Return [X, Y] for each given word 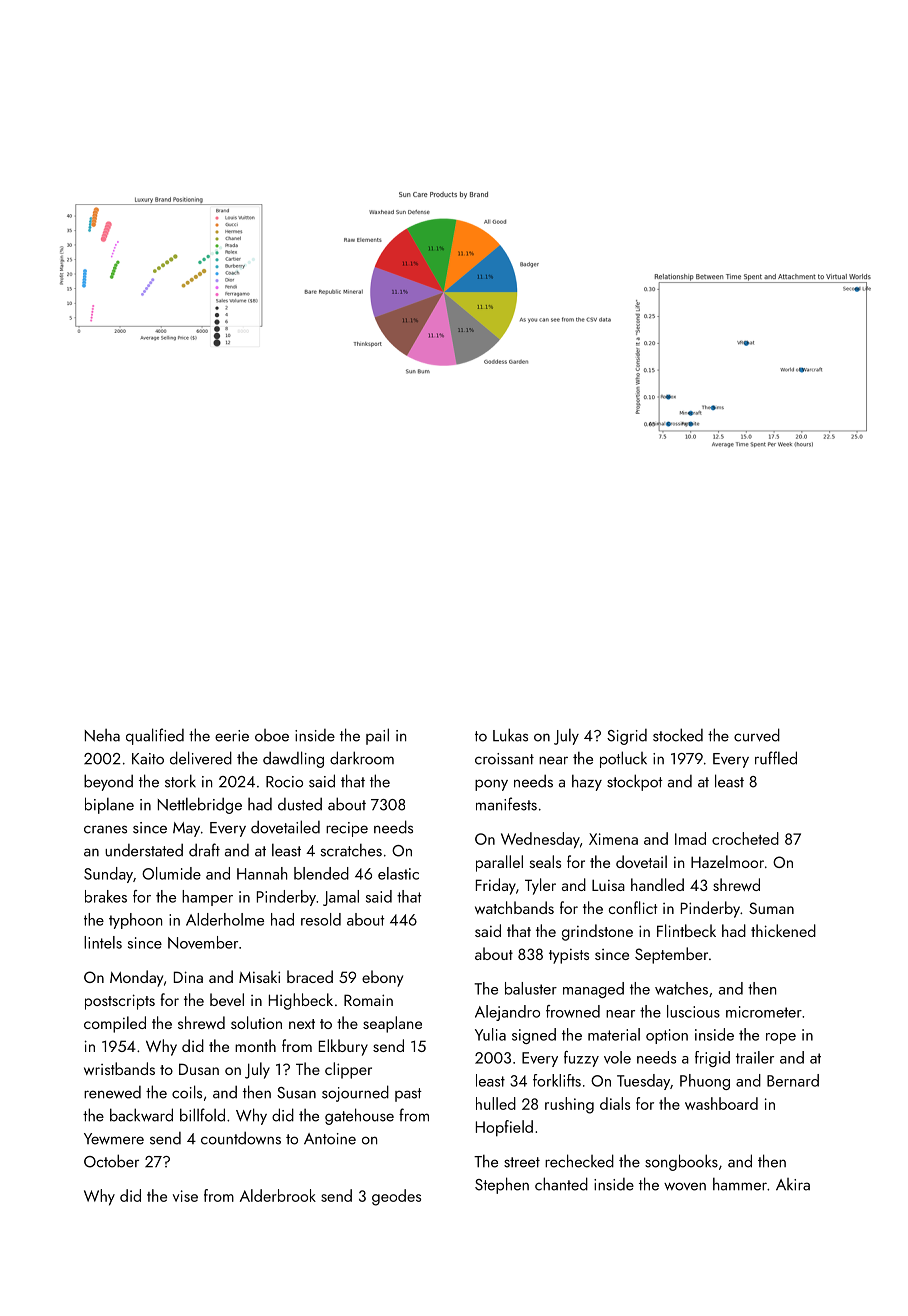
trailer [755, 1057]
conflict [633, 907]
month [255, 1045]
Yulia [490, 1034]
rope [781, 1038]
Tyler [540, 886]
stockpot [635, 782]
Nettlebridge [200, 805]
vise [185, 1196]
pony [491, 785]
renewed [112, 1092]
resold [321, 919]
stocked [678, 735]
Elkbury [343, 1047]
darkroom [362, 758]
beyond [108, 782]
